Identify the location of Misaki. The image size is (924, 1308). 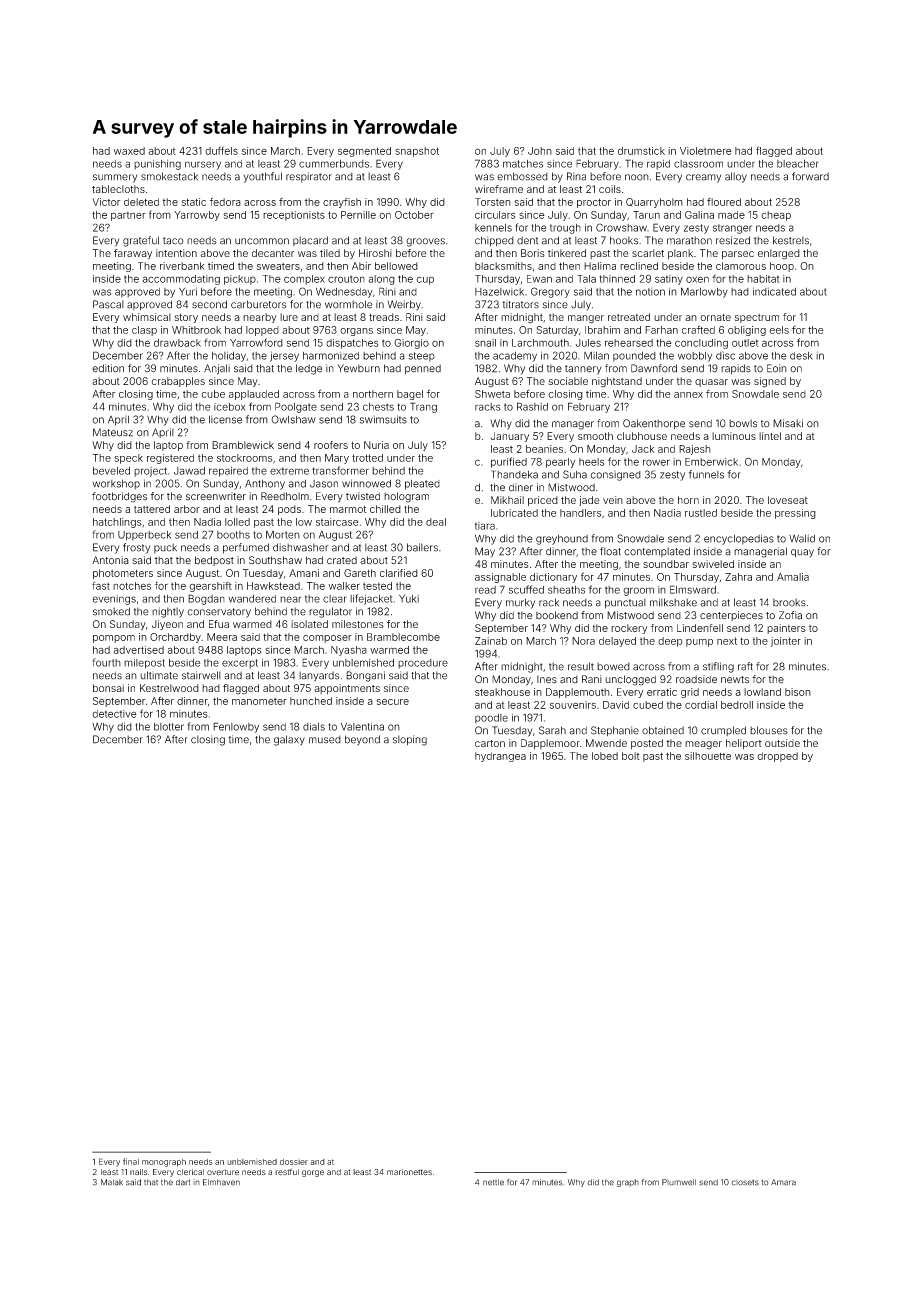
(788, 423).
